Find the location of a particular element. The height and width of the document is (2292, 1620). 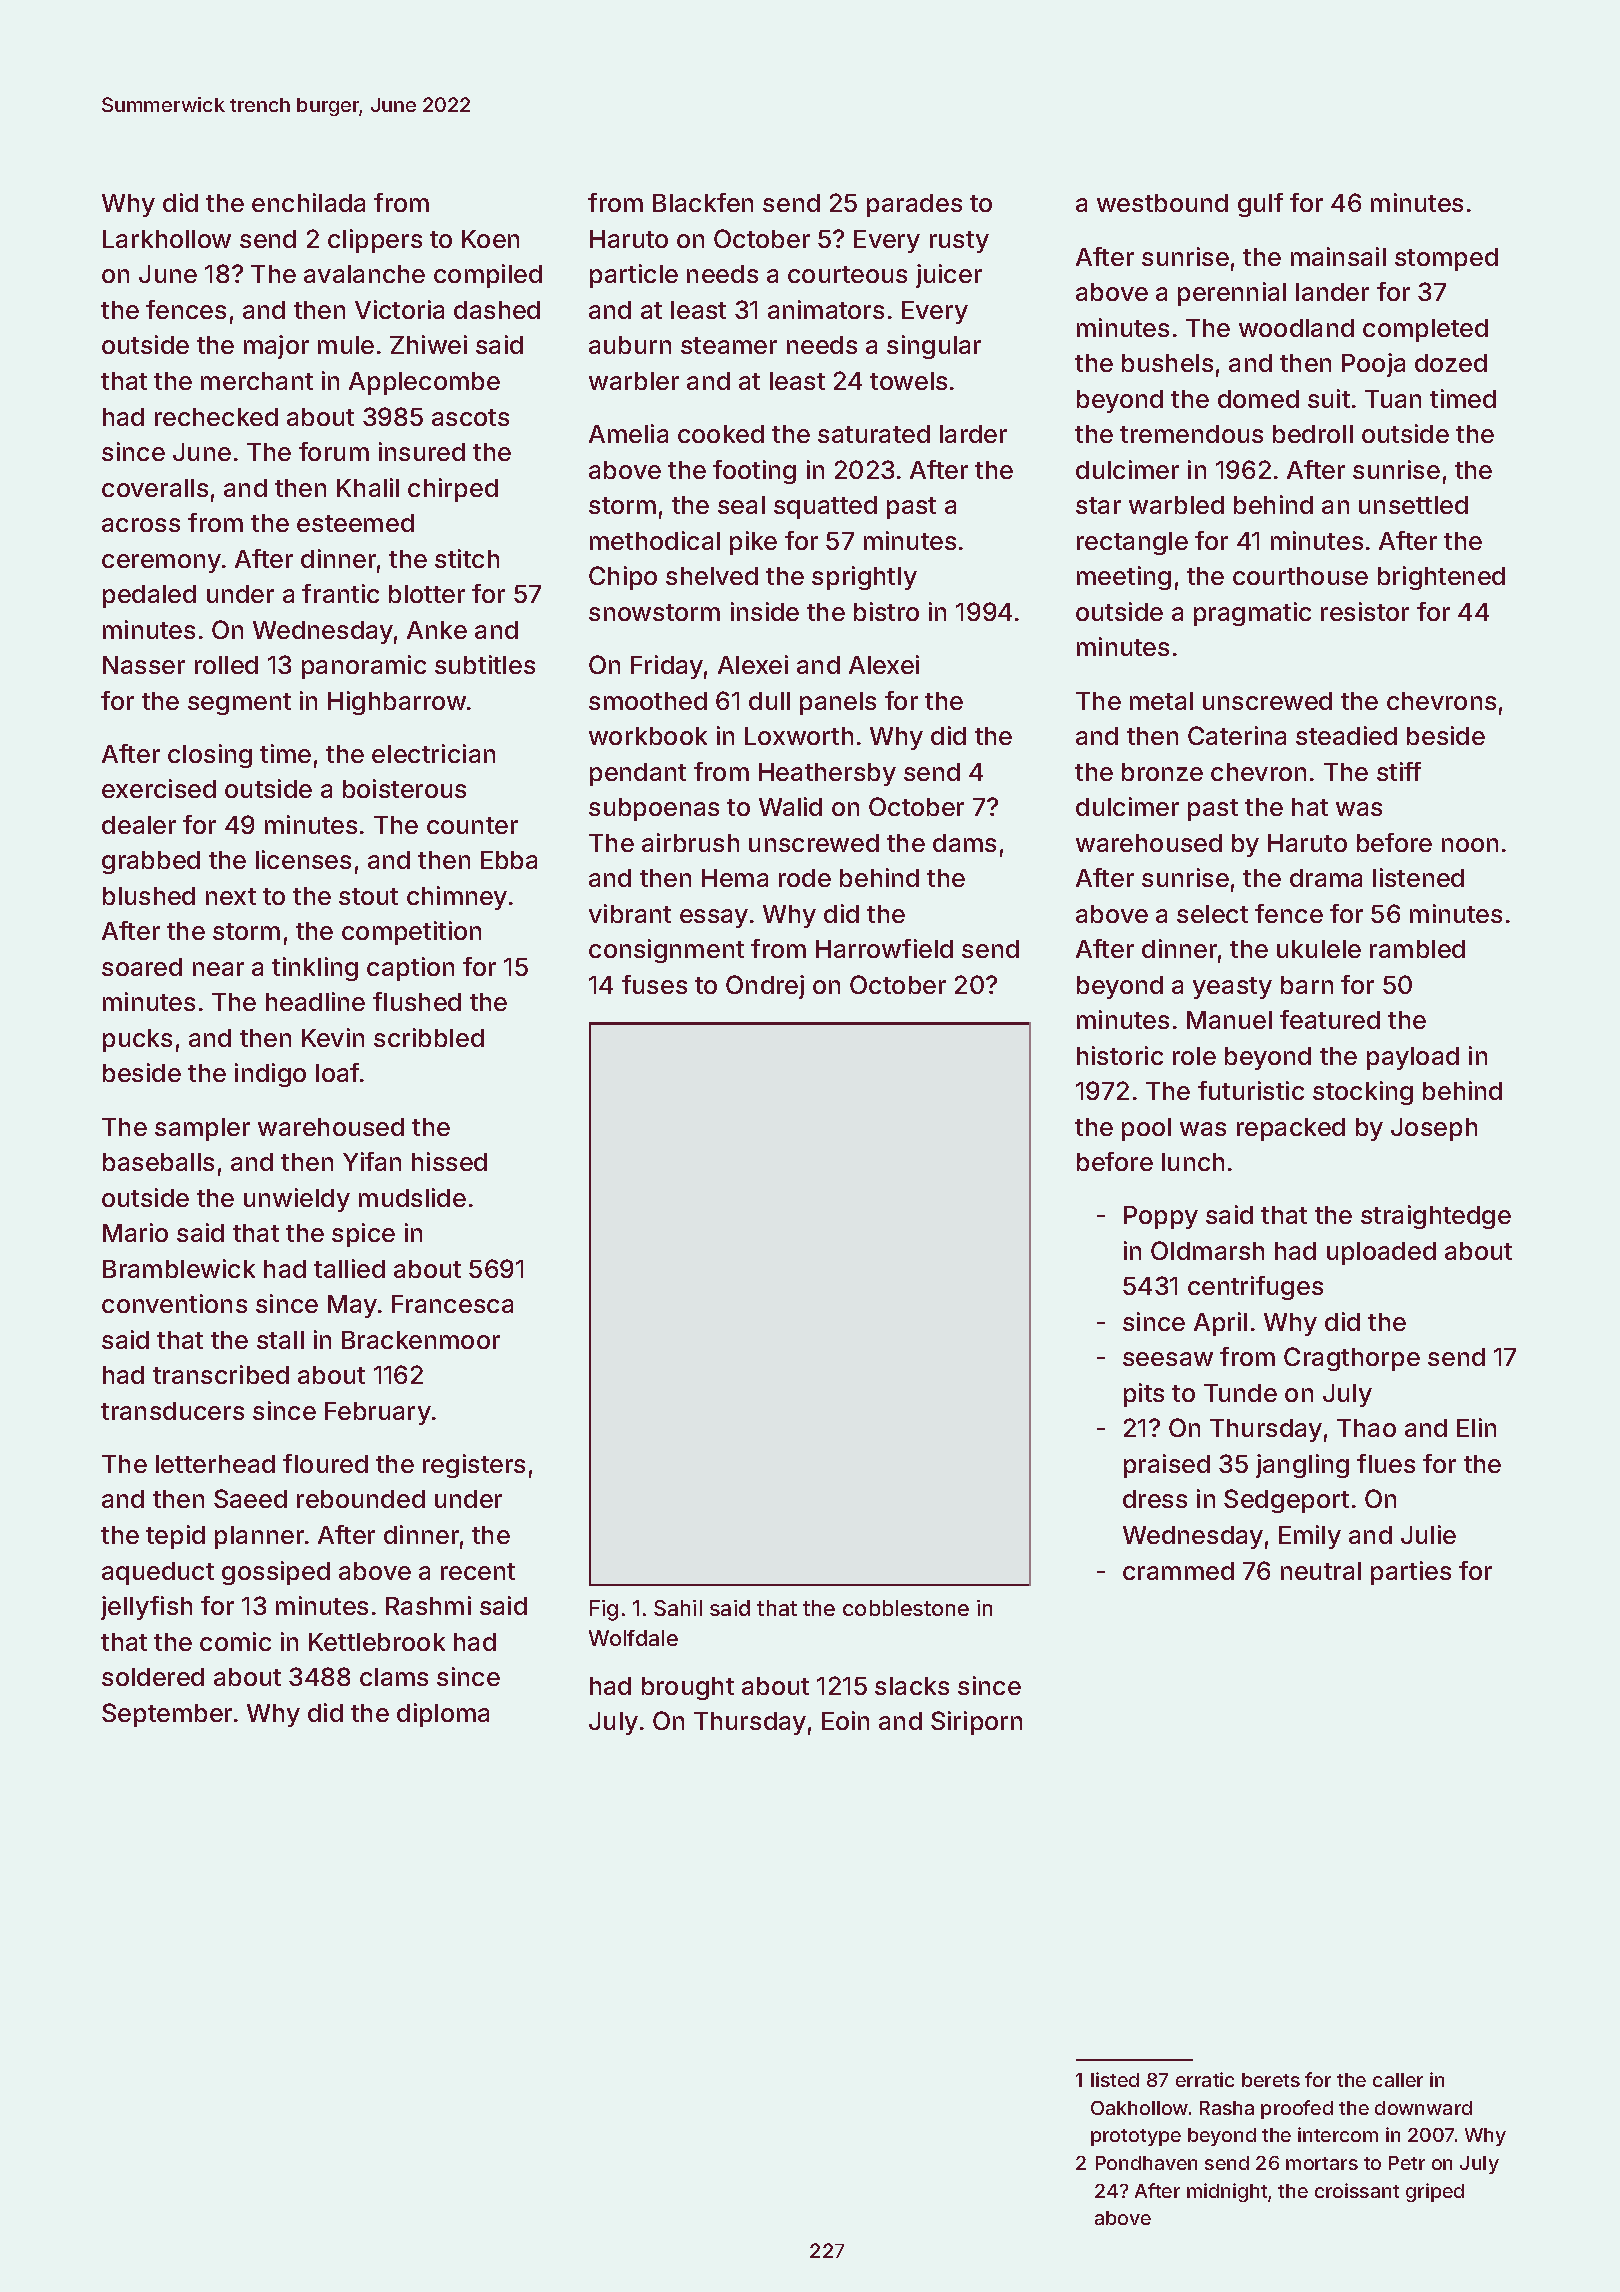

role is located at coordinates (1194, 1056).
